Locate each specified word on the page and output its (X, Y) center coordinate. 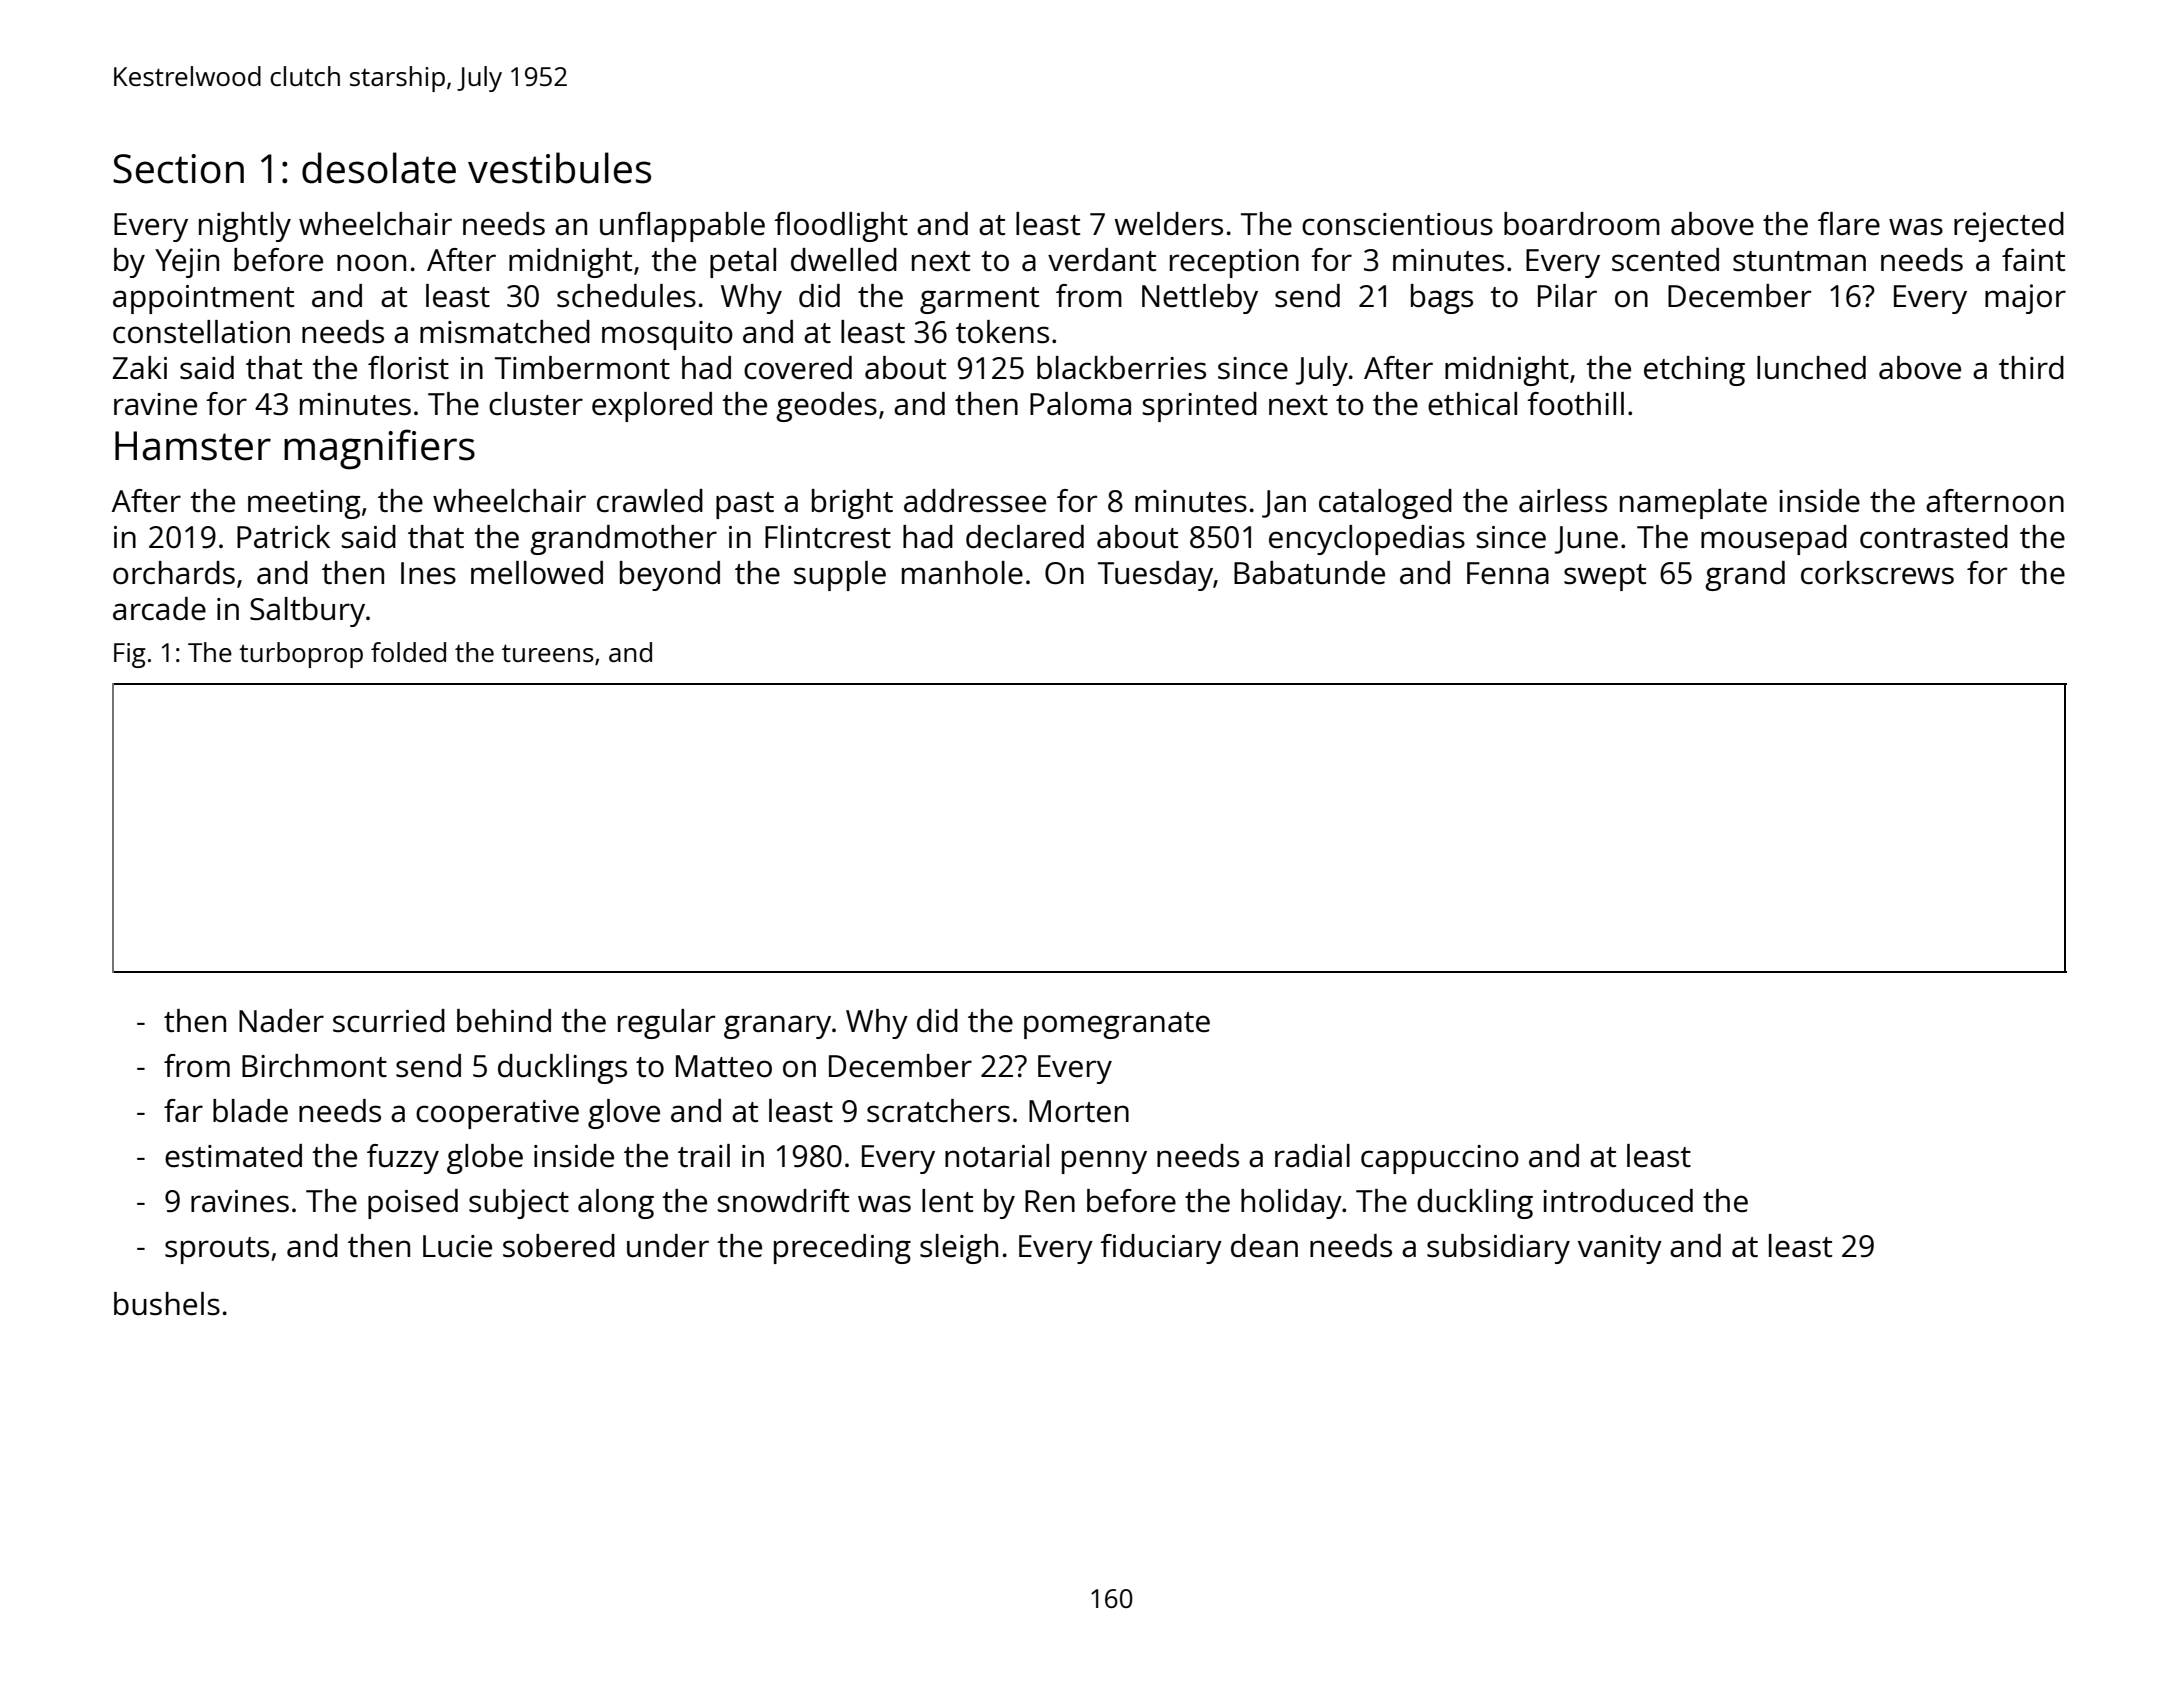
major (2025, 299)
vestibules (559, 168)
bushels (167, 1304)
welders (1169, 224)
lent (947, 1201)
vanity (1620, 1249)
